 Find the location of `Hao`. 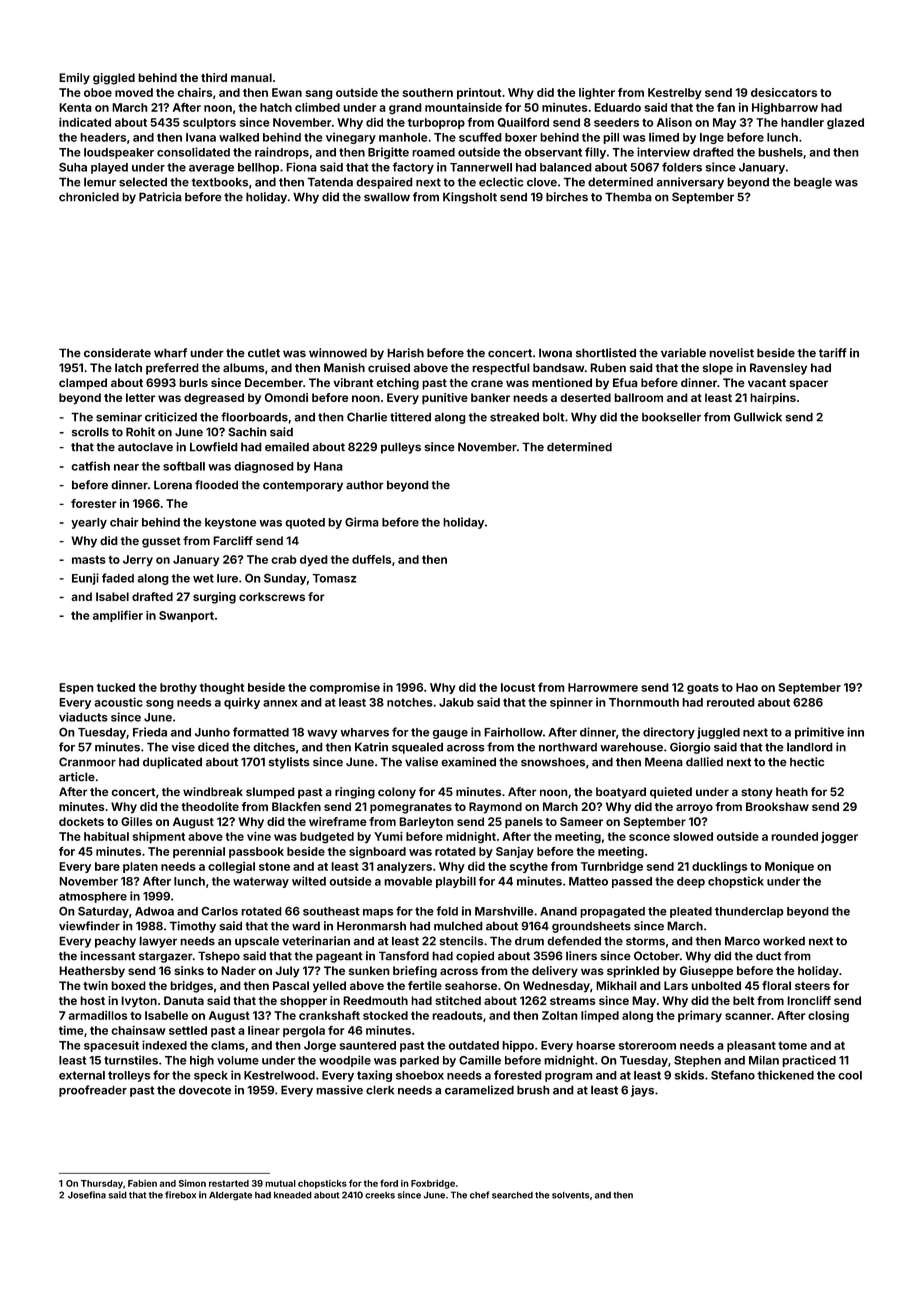

Hao is located at coordinates (747, 687).
